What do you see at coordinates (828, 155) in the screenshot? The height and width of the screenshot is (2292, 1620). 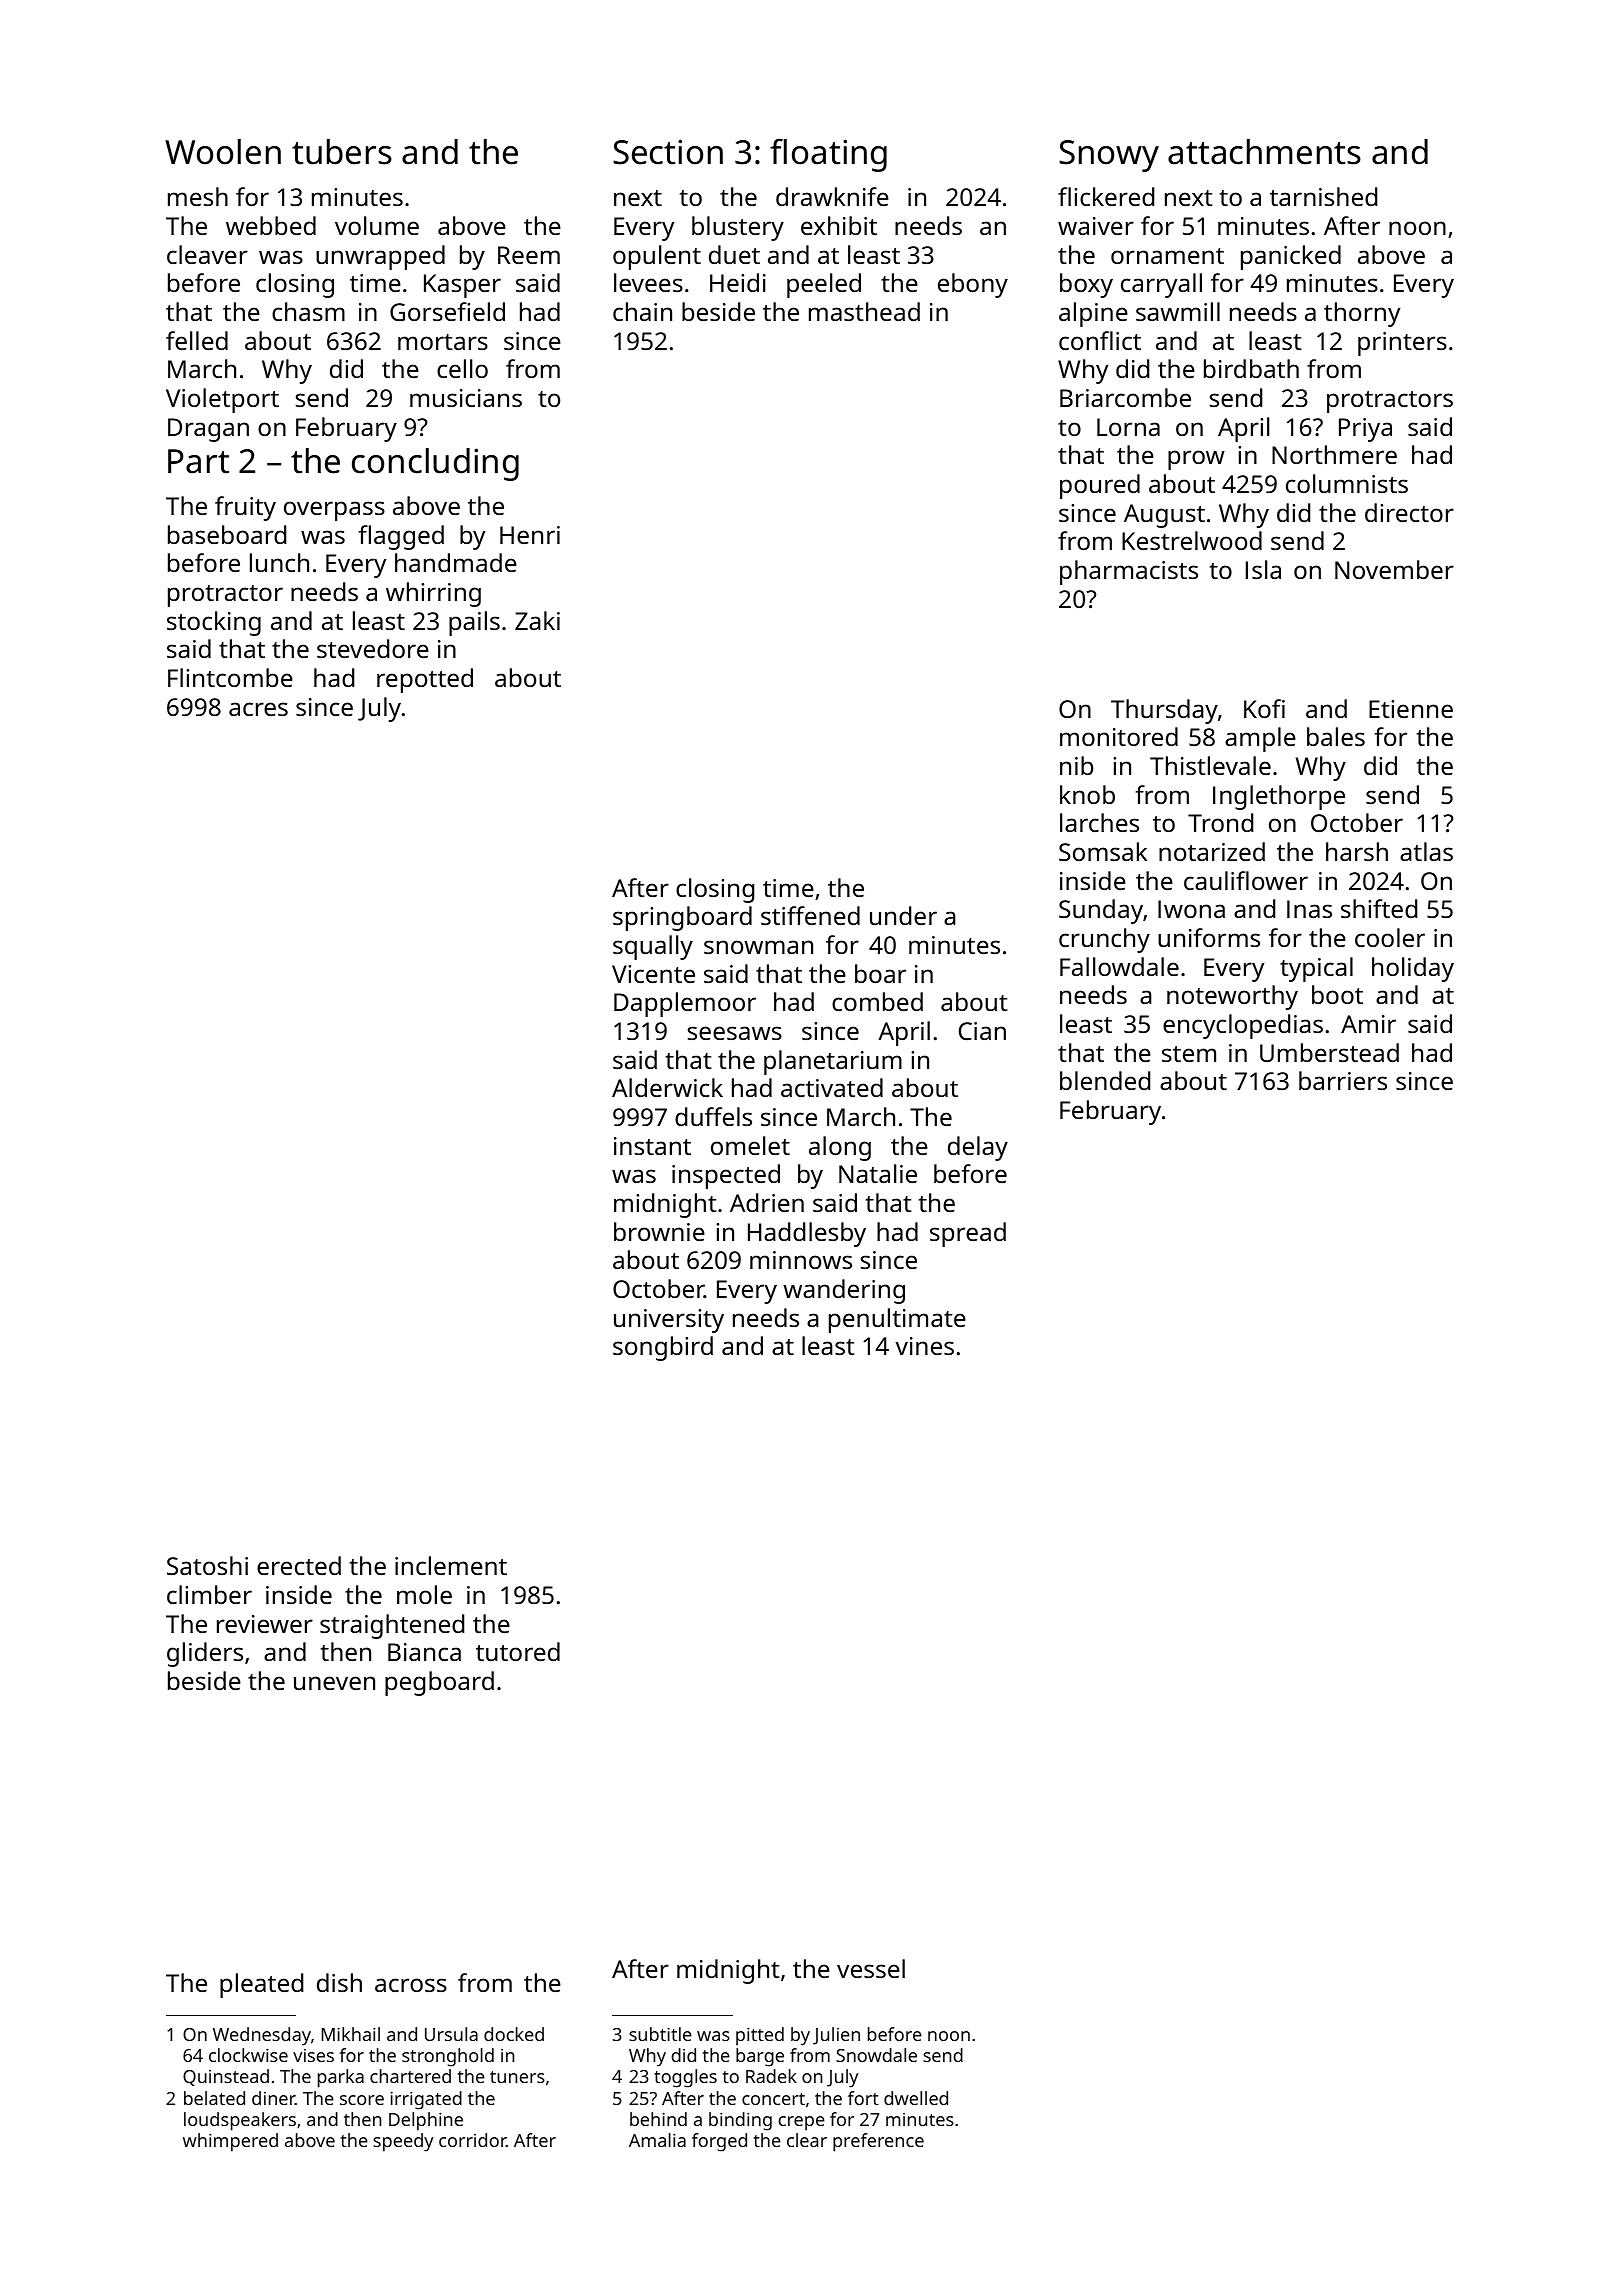 I see `floating` at bounding box center [828, 155].
